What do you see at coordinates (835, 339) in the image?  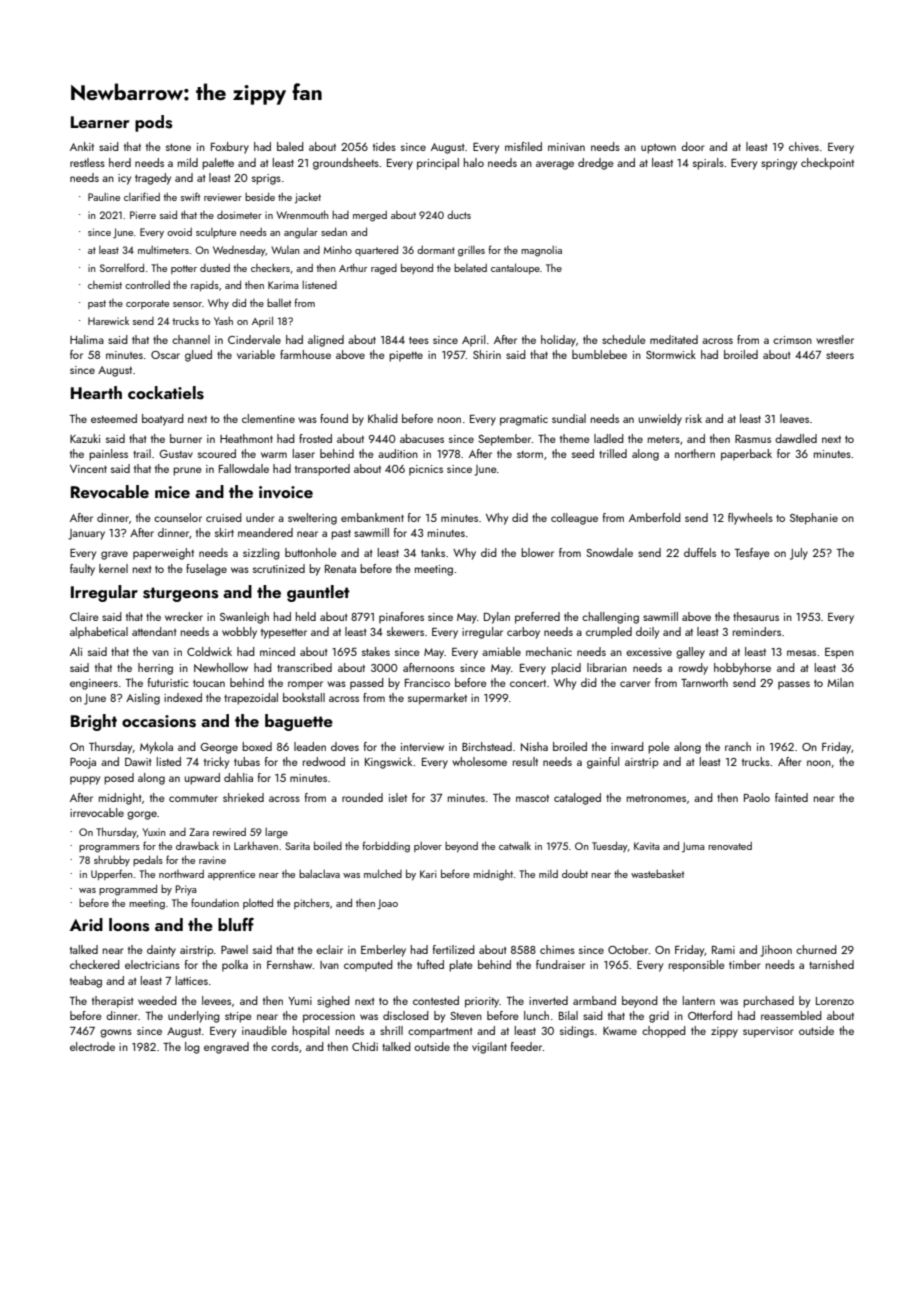 I see `wrestler` at bounding box center [835, 339].
